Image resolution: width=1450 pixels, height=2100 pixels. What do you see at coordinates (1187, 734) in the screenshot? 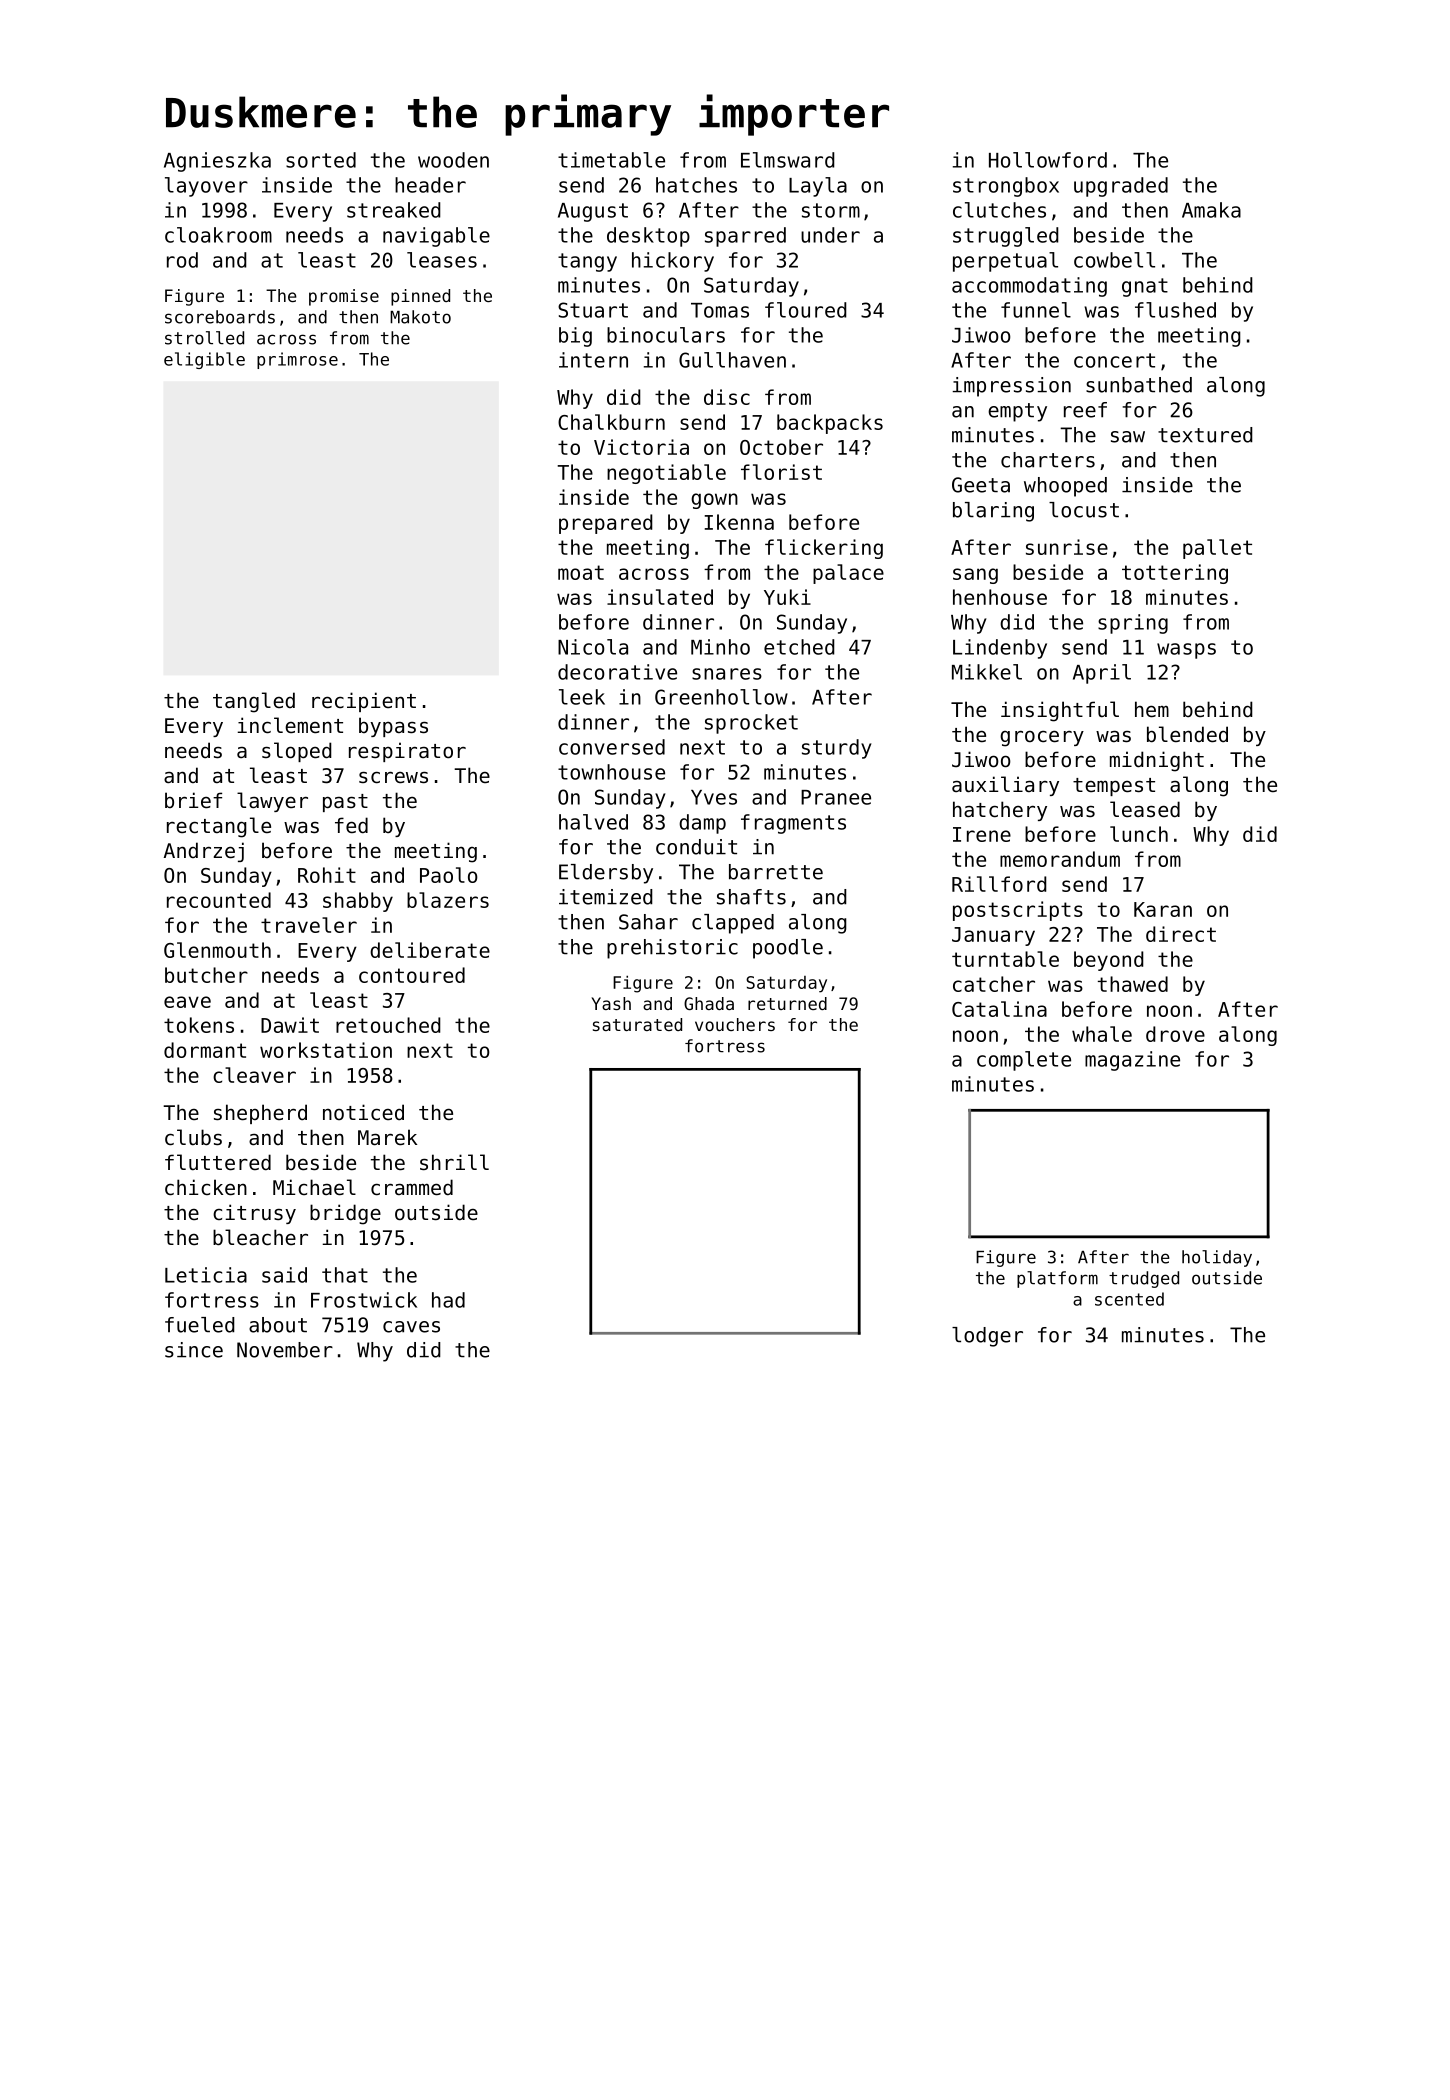
I see `blended` at bounding box center [1187, 734].
